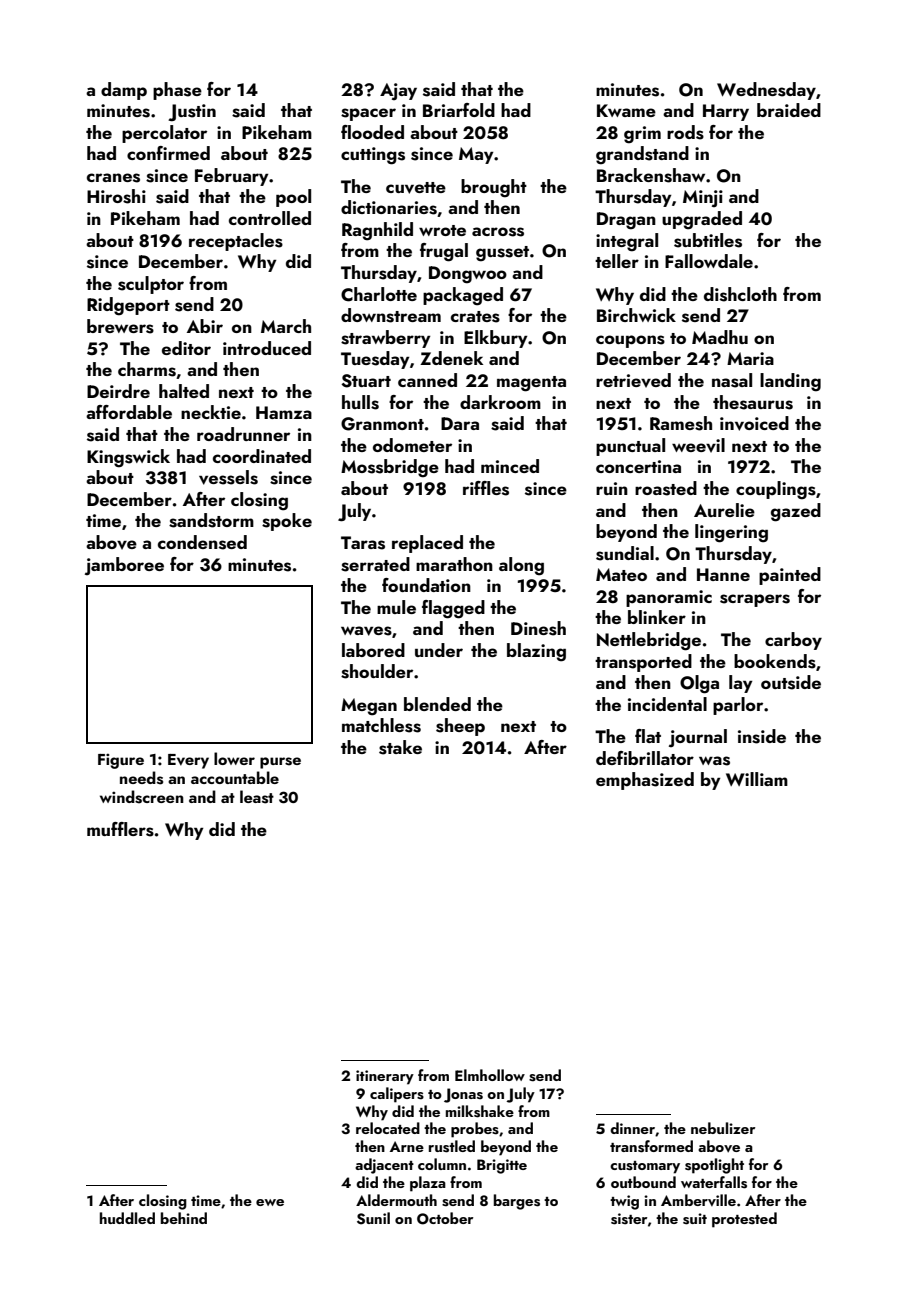  Describe the element at coordinates (445, 1218) in the screenshot. I see `October` at that location.
